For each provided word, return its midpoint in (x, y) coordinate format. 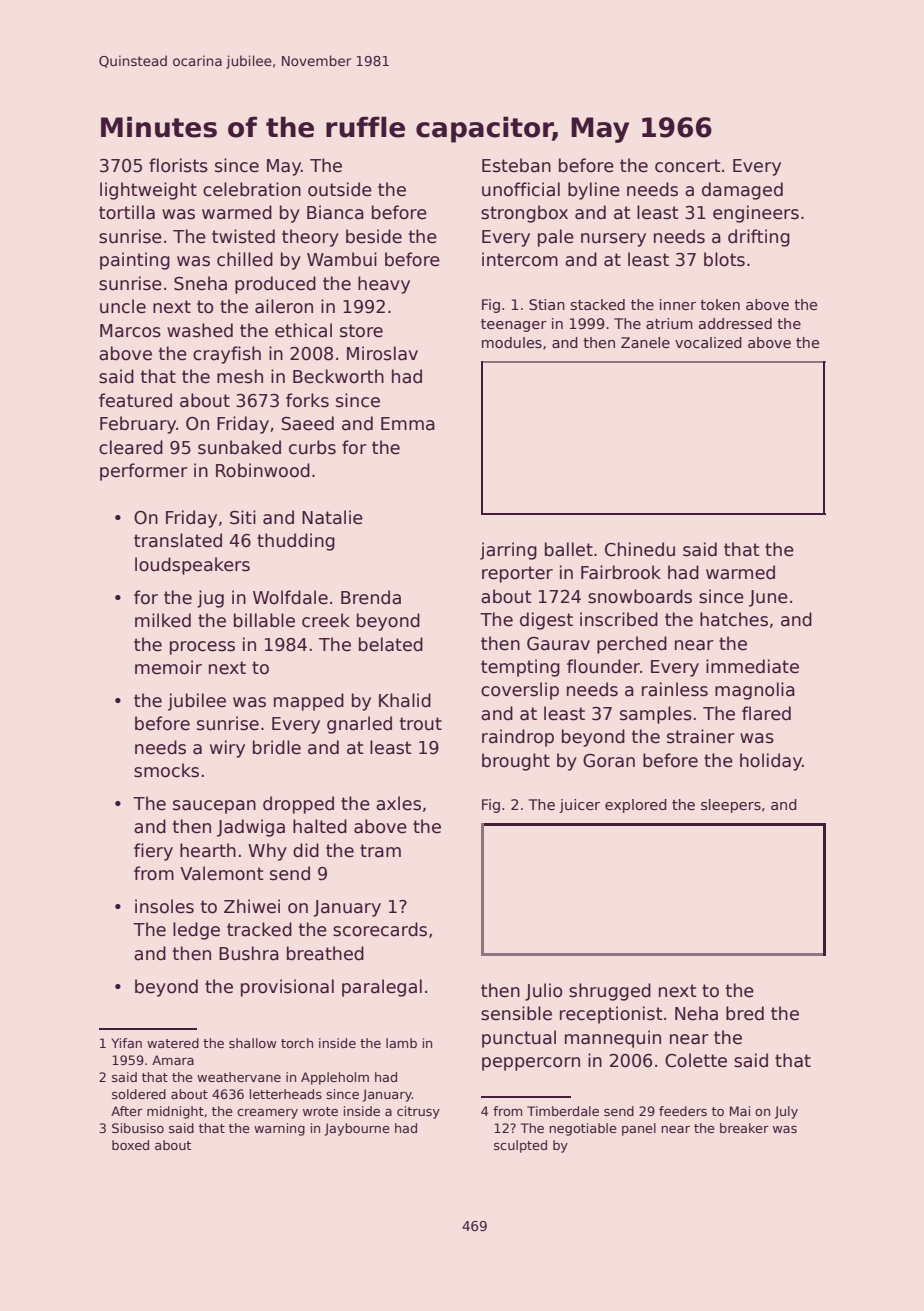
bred (745, 1013)
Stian (547, 304)
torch (297, 1043)
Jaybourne (357, 1129)
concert (688, 166)
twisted (243, 236)
